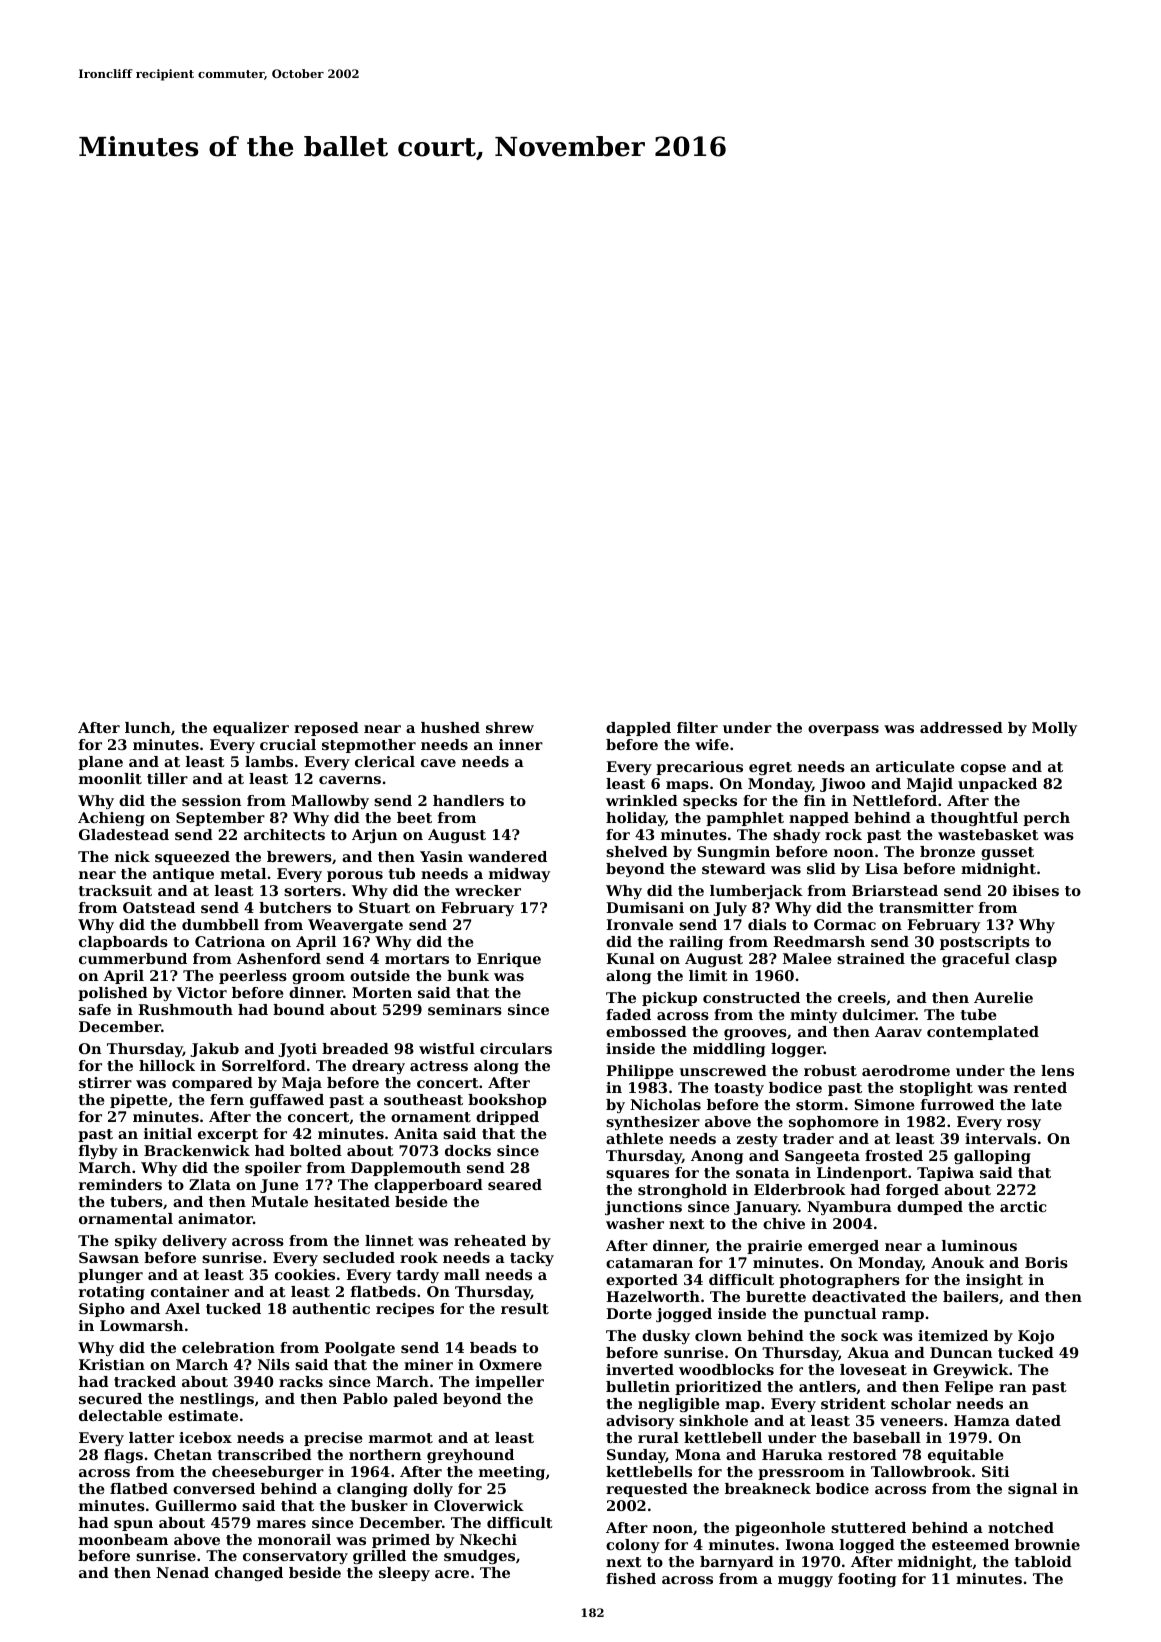 This screenshot has width=1161, height=1642. Describe the element at coordinates (468, 800) in the screenshot. I see `handlers` at that location.
